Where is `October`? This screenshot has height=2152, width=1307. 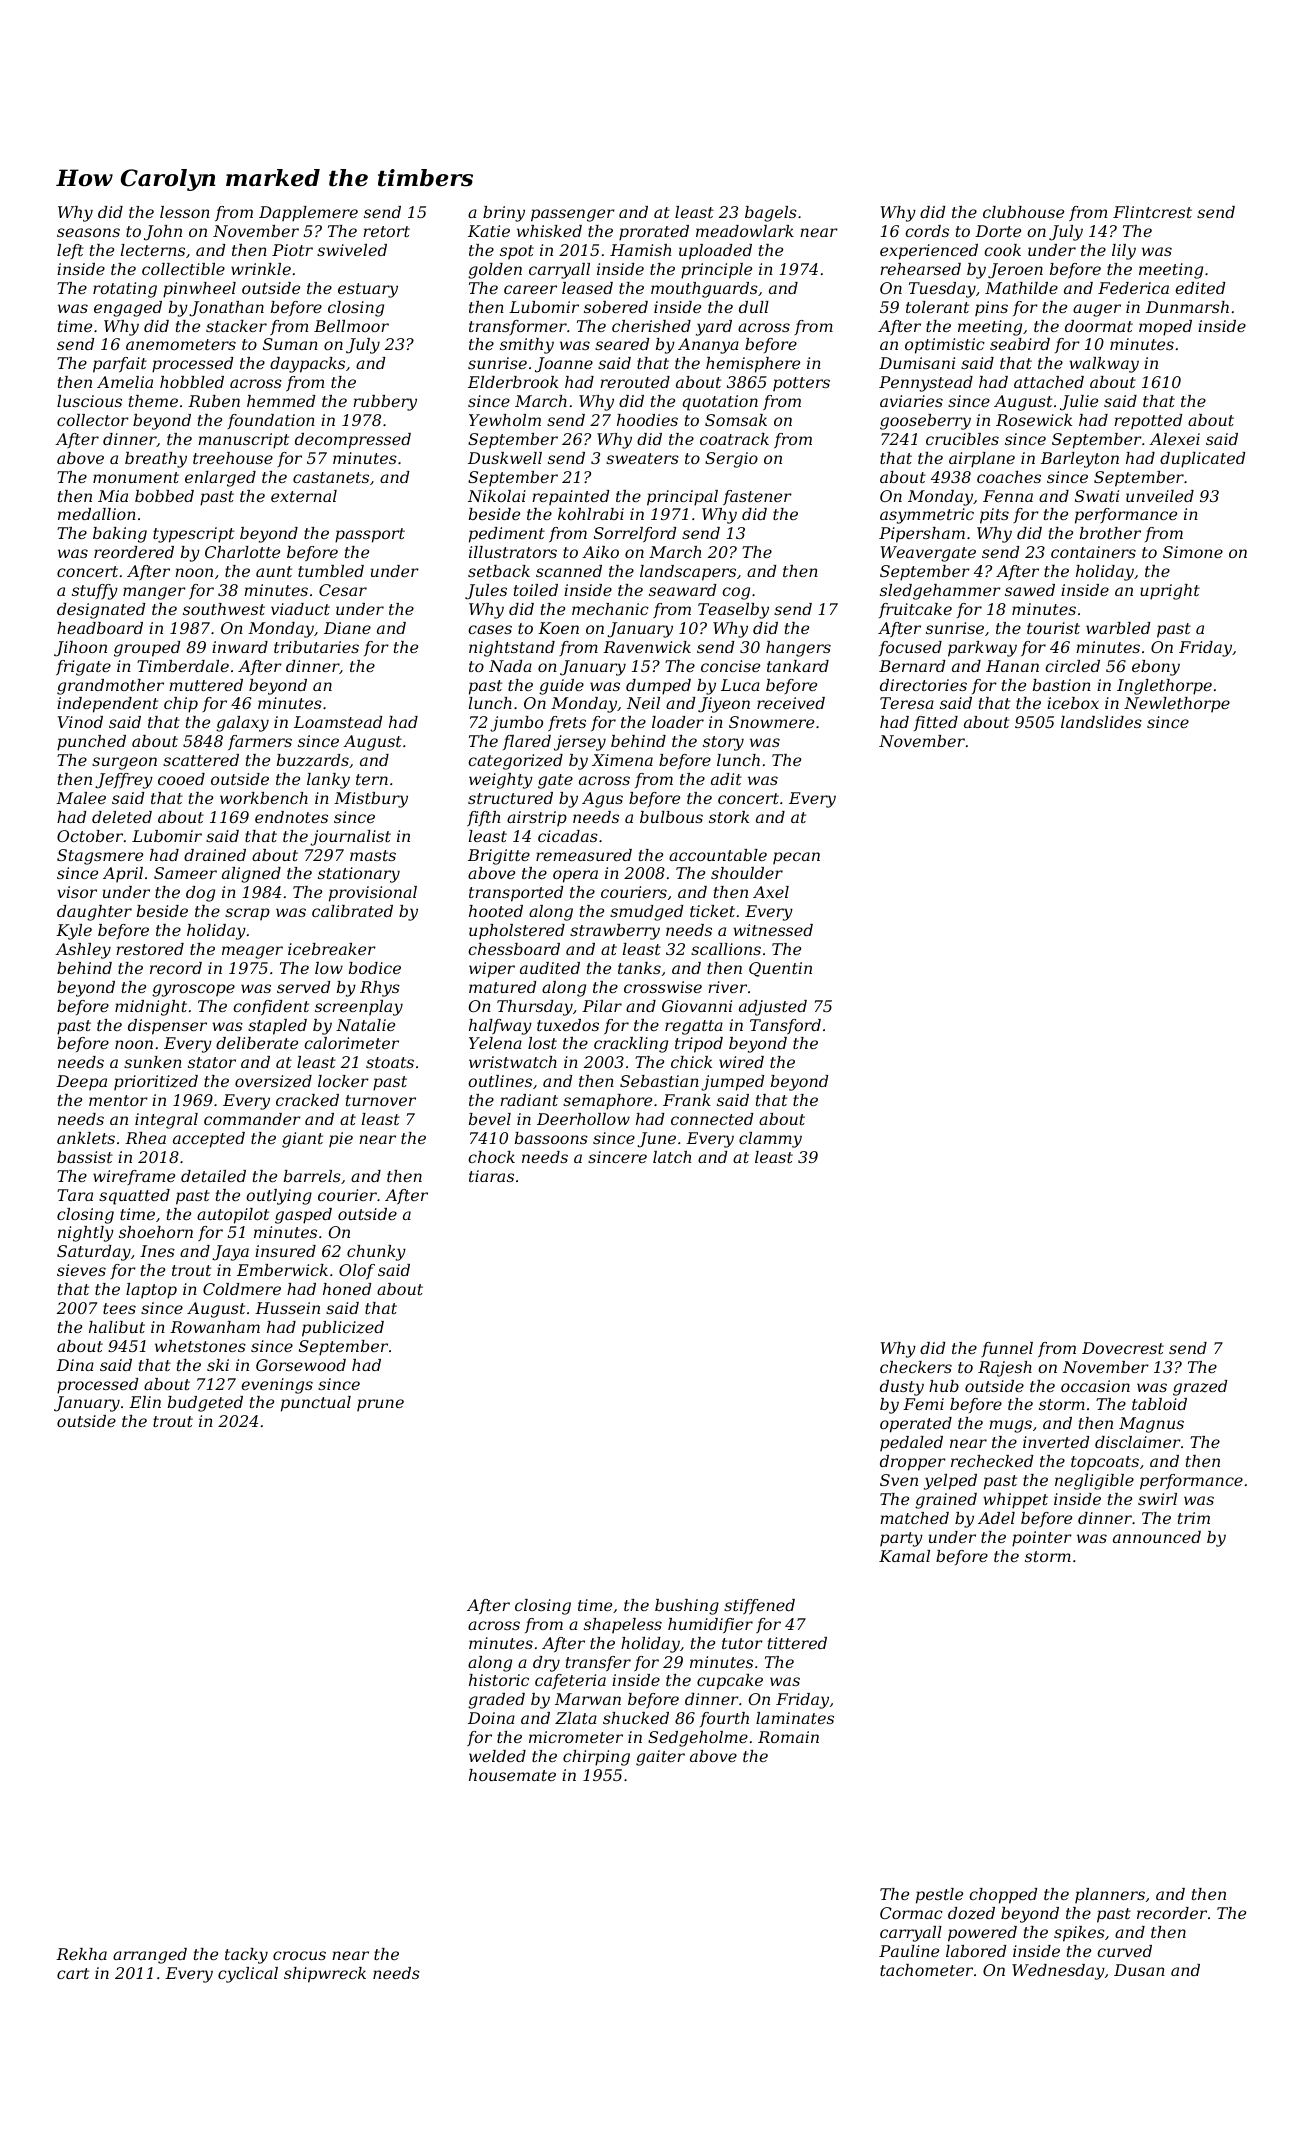
October is located at coordinates (90, 836).
